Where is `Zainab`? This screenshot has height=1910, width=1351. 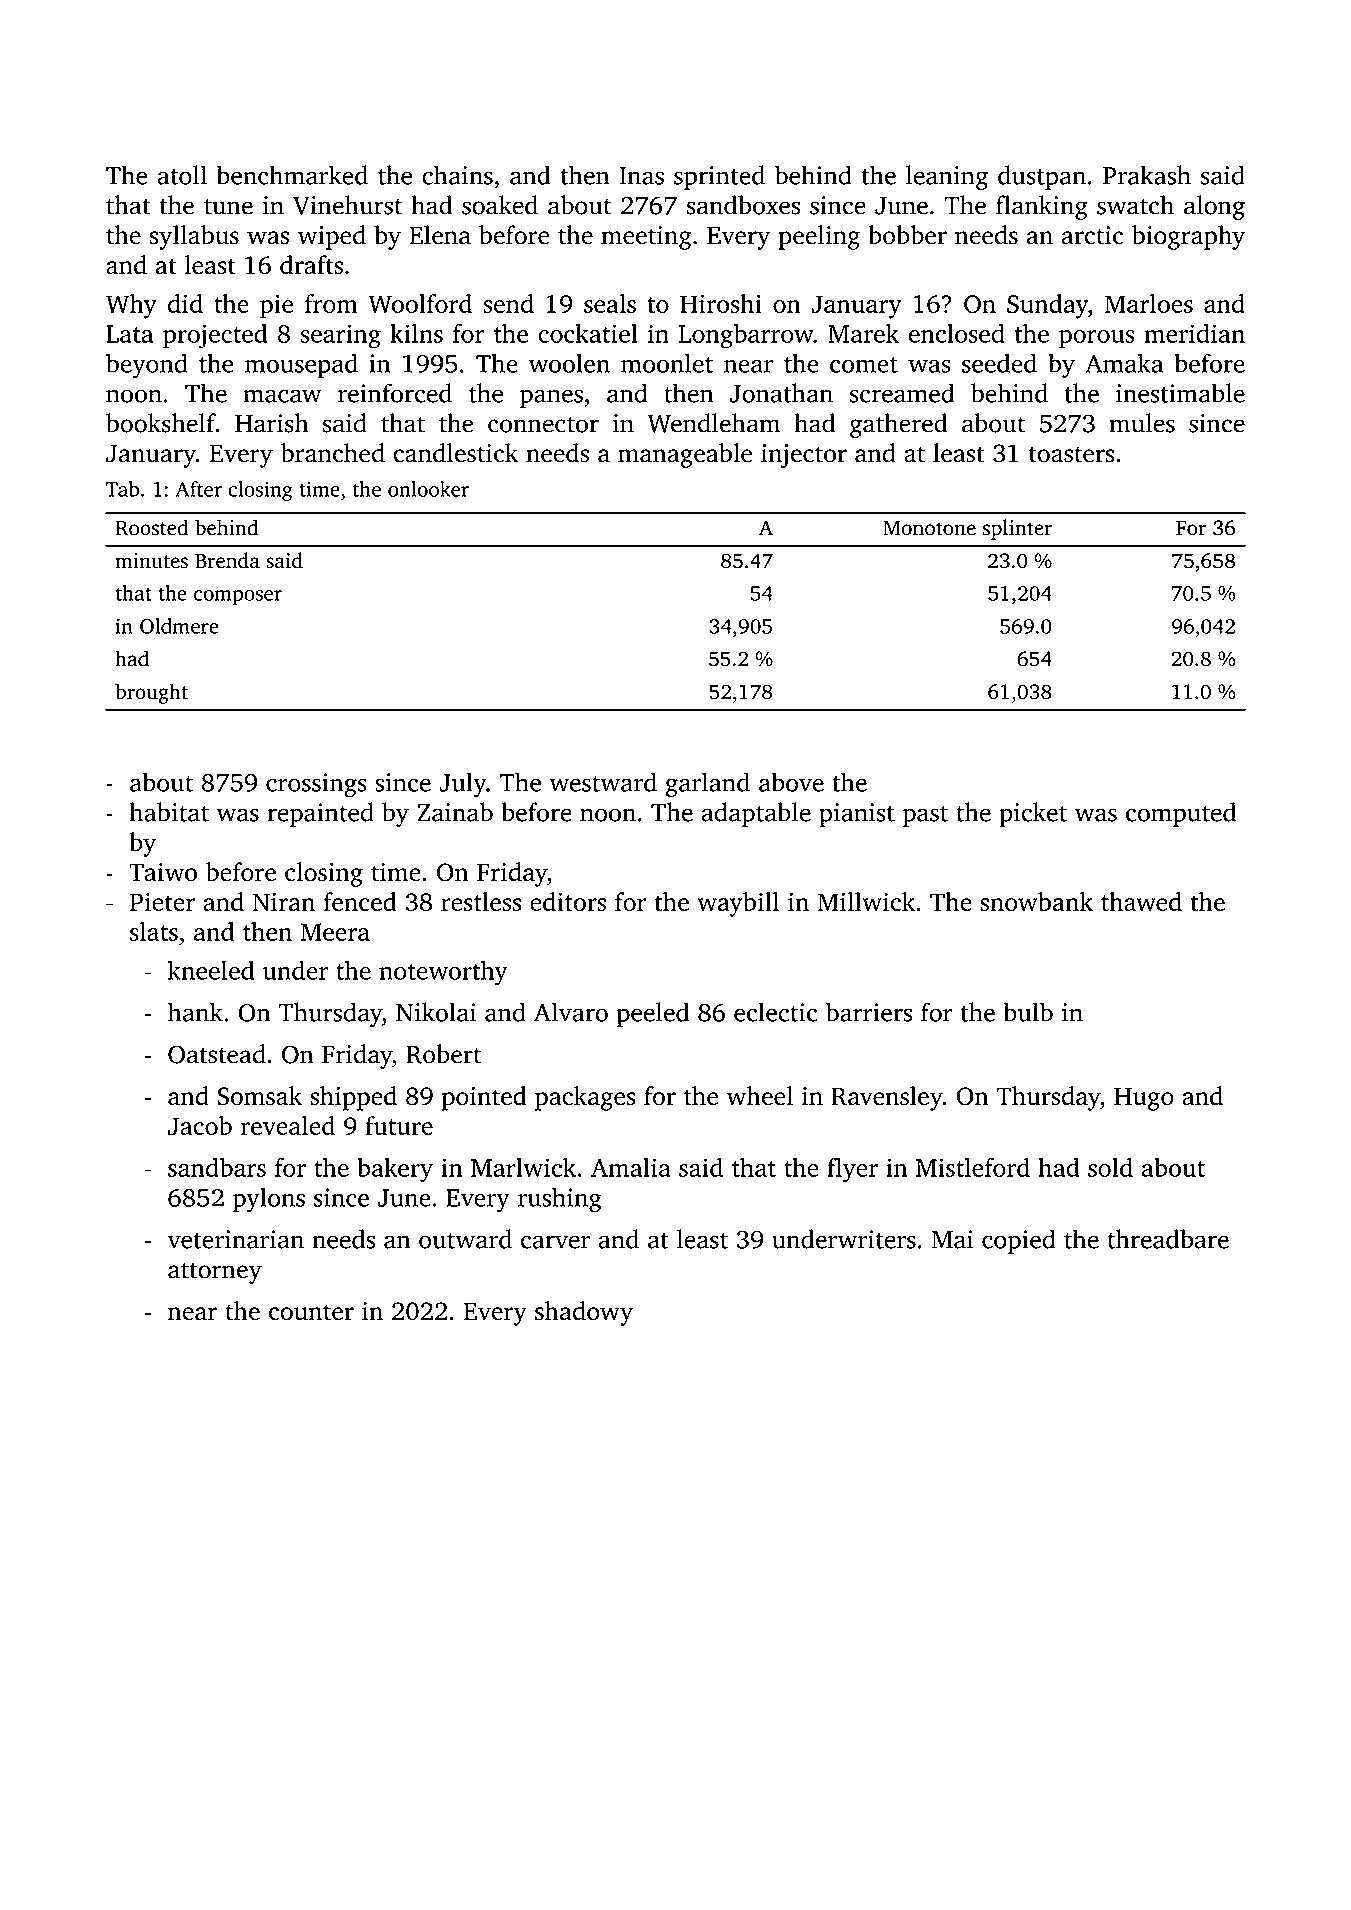 Zainab is located at coordinates (455, 812).
